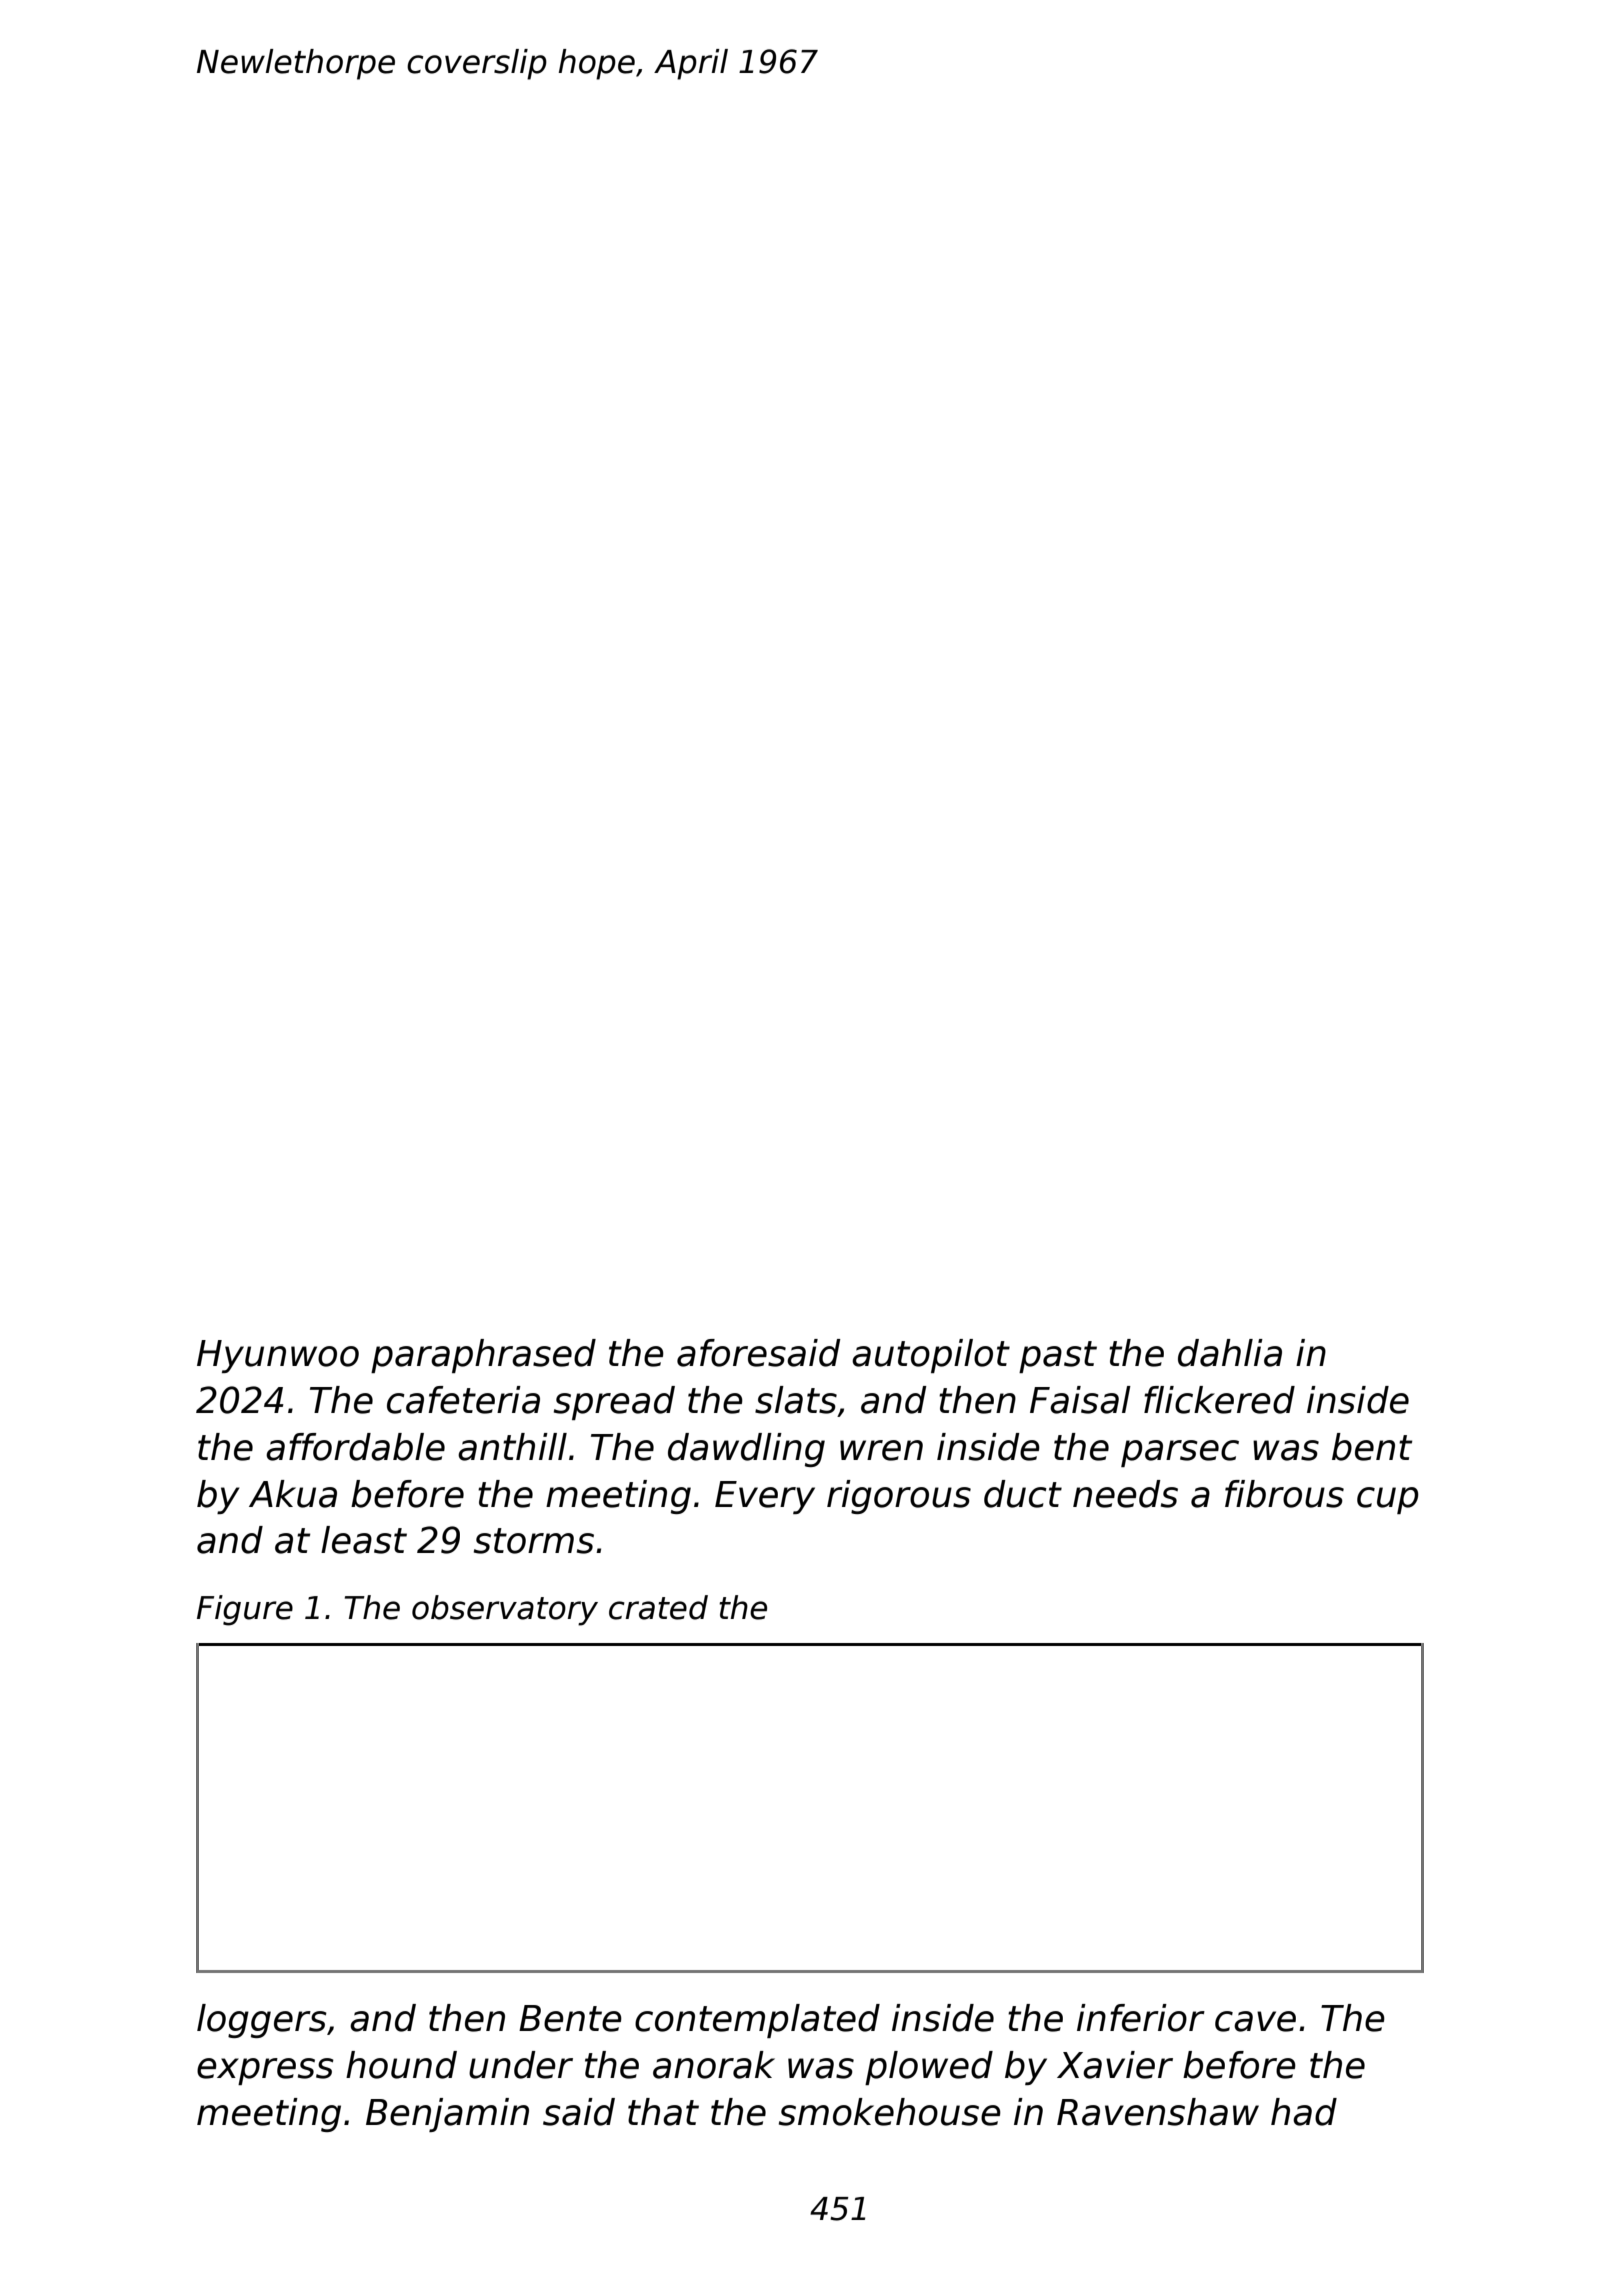  Describe the element at coordinates (293, 1494) in the image. I see `Akua` at that location.
